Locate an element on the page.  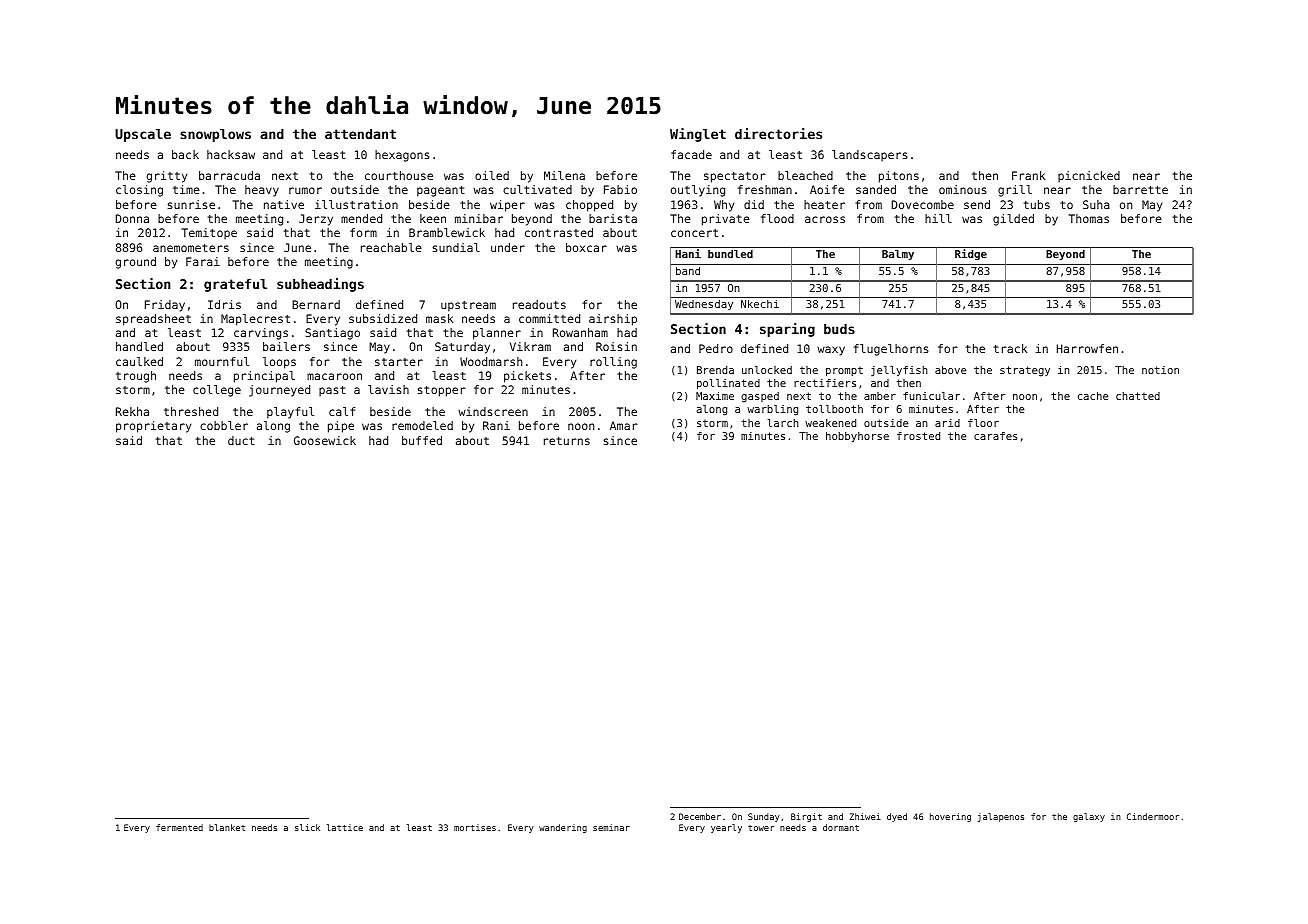
track is located at coordinates (1010, 348).
